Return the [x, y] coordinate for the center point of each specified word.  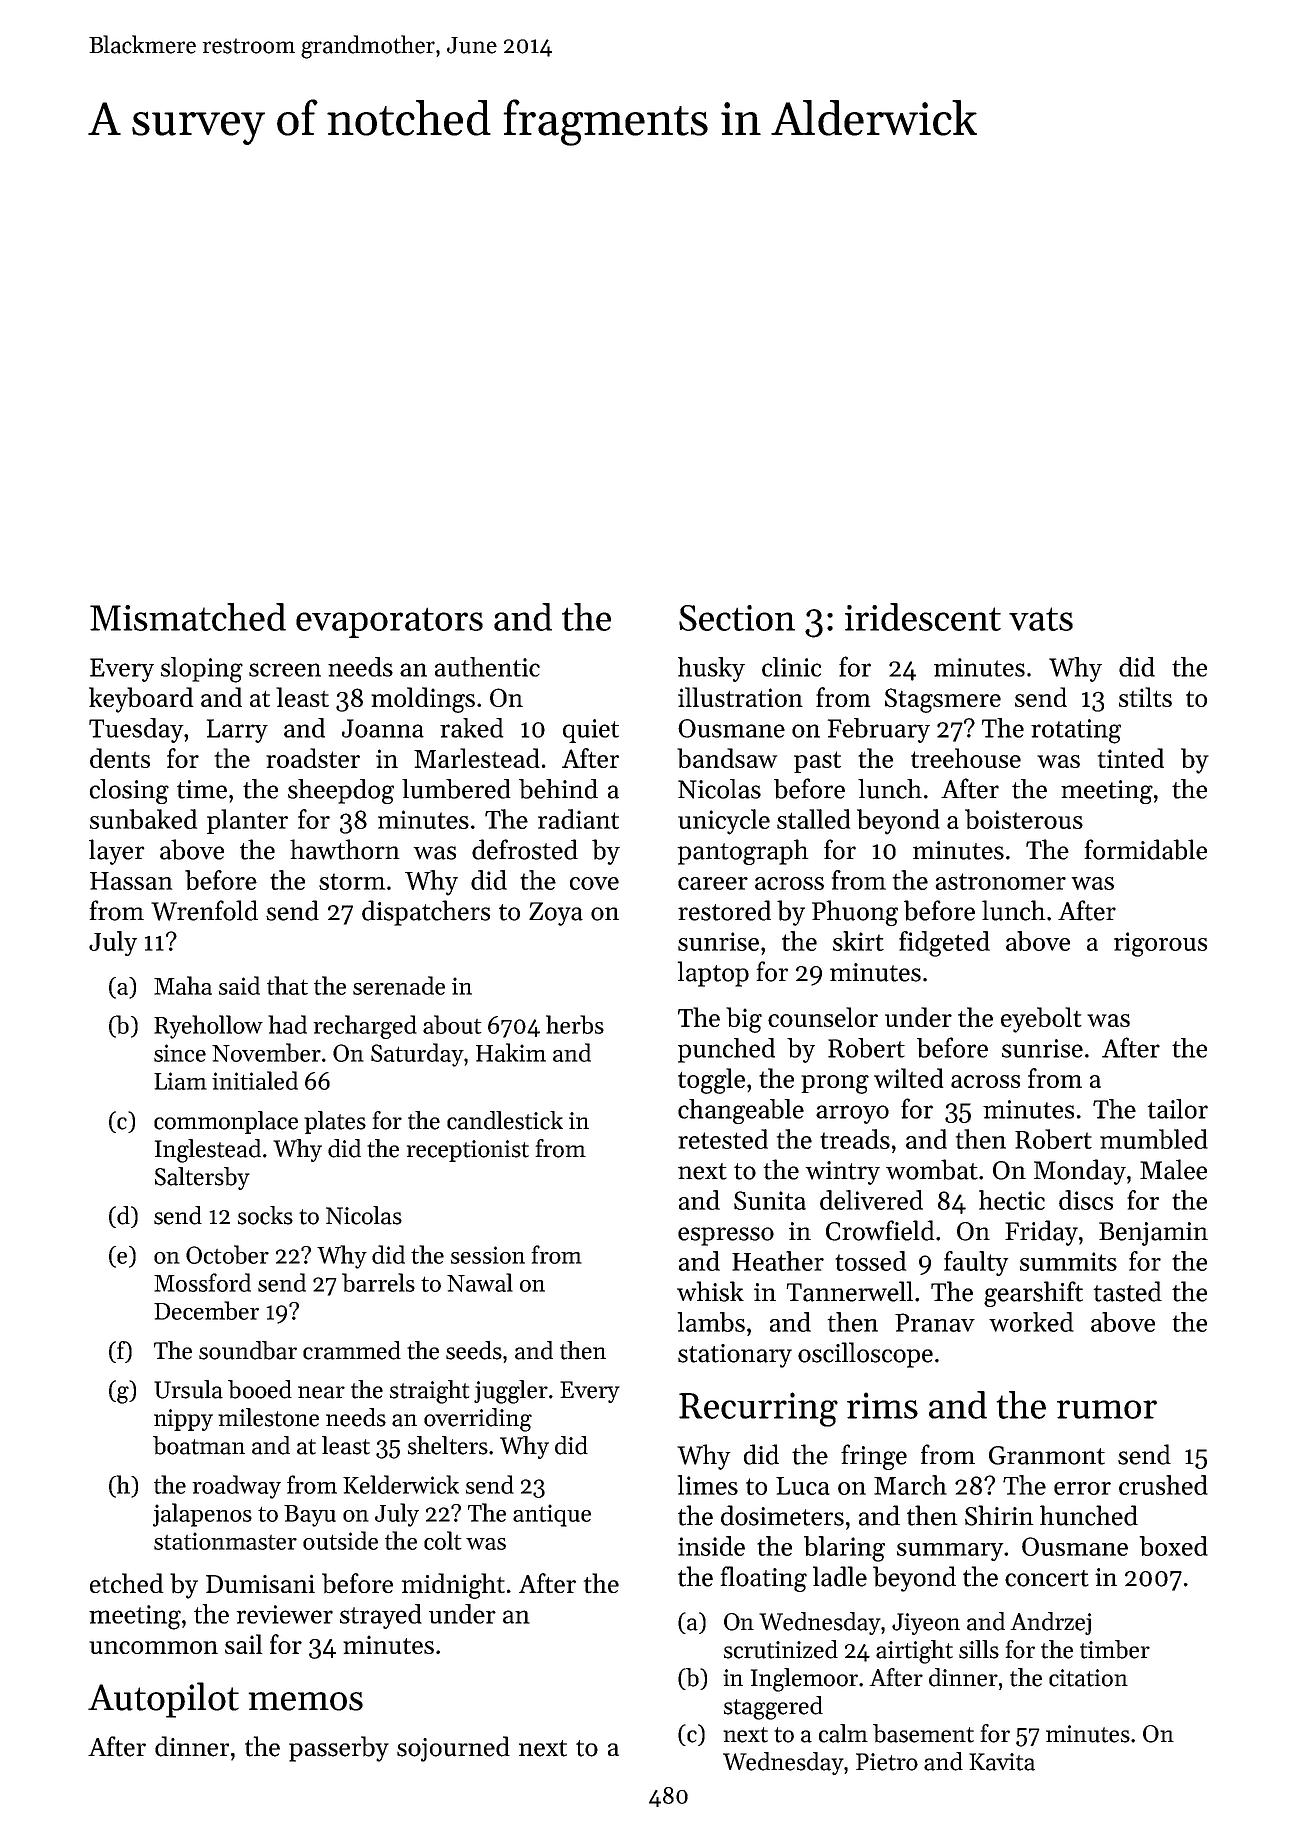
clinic [791, 667]
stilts [1145, 697]
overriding [478, 1420]
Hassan [131, 881]
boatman [199, 1445]
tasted [1128, 1291]
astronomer [1000, 881]
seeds [474, 1350]
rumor [1107, 1409]
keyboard [141, 700]
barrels [378, 1282]
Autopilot [163, 1700]
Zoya [556, 914]
